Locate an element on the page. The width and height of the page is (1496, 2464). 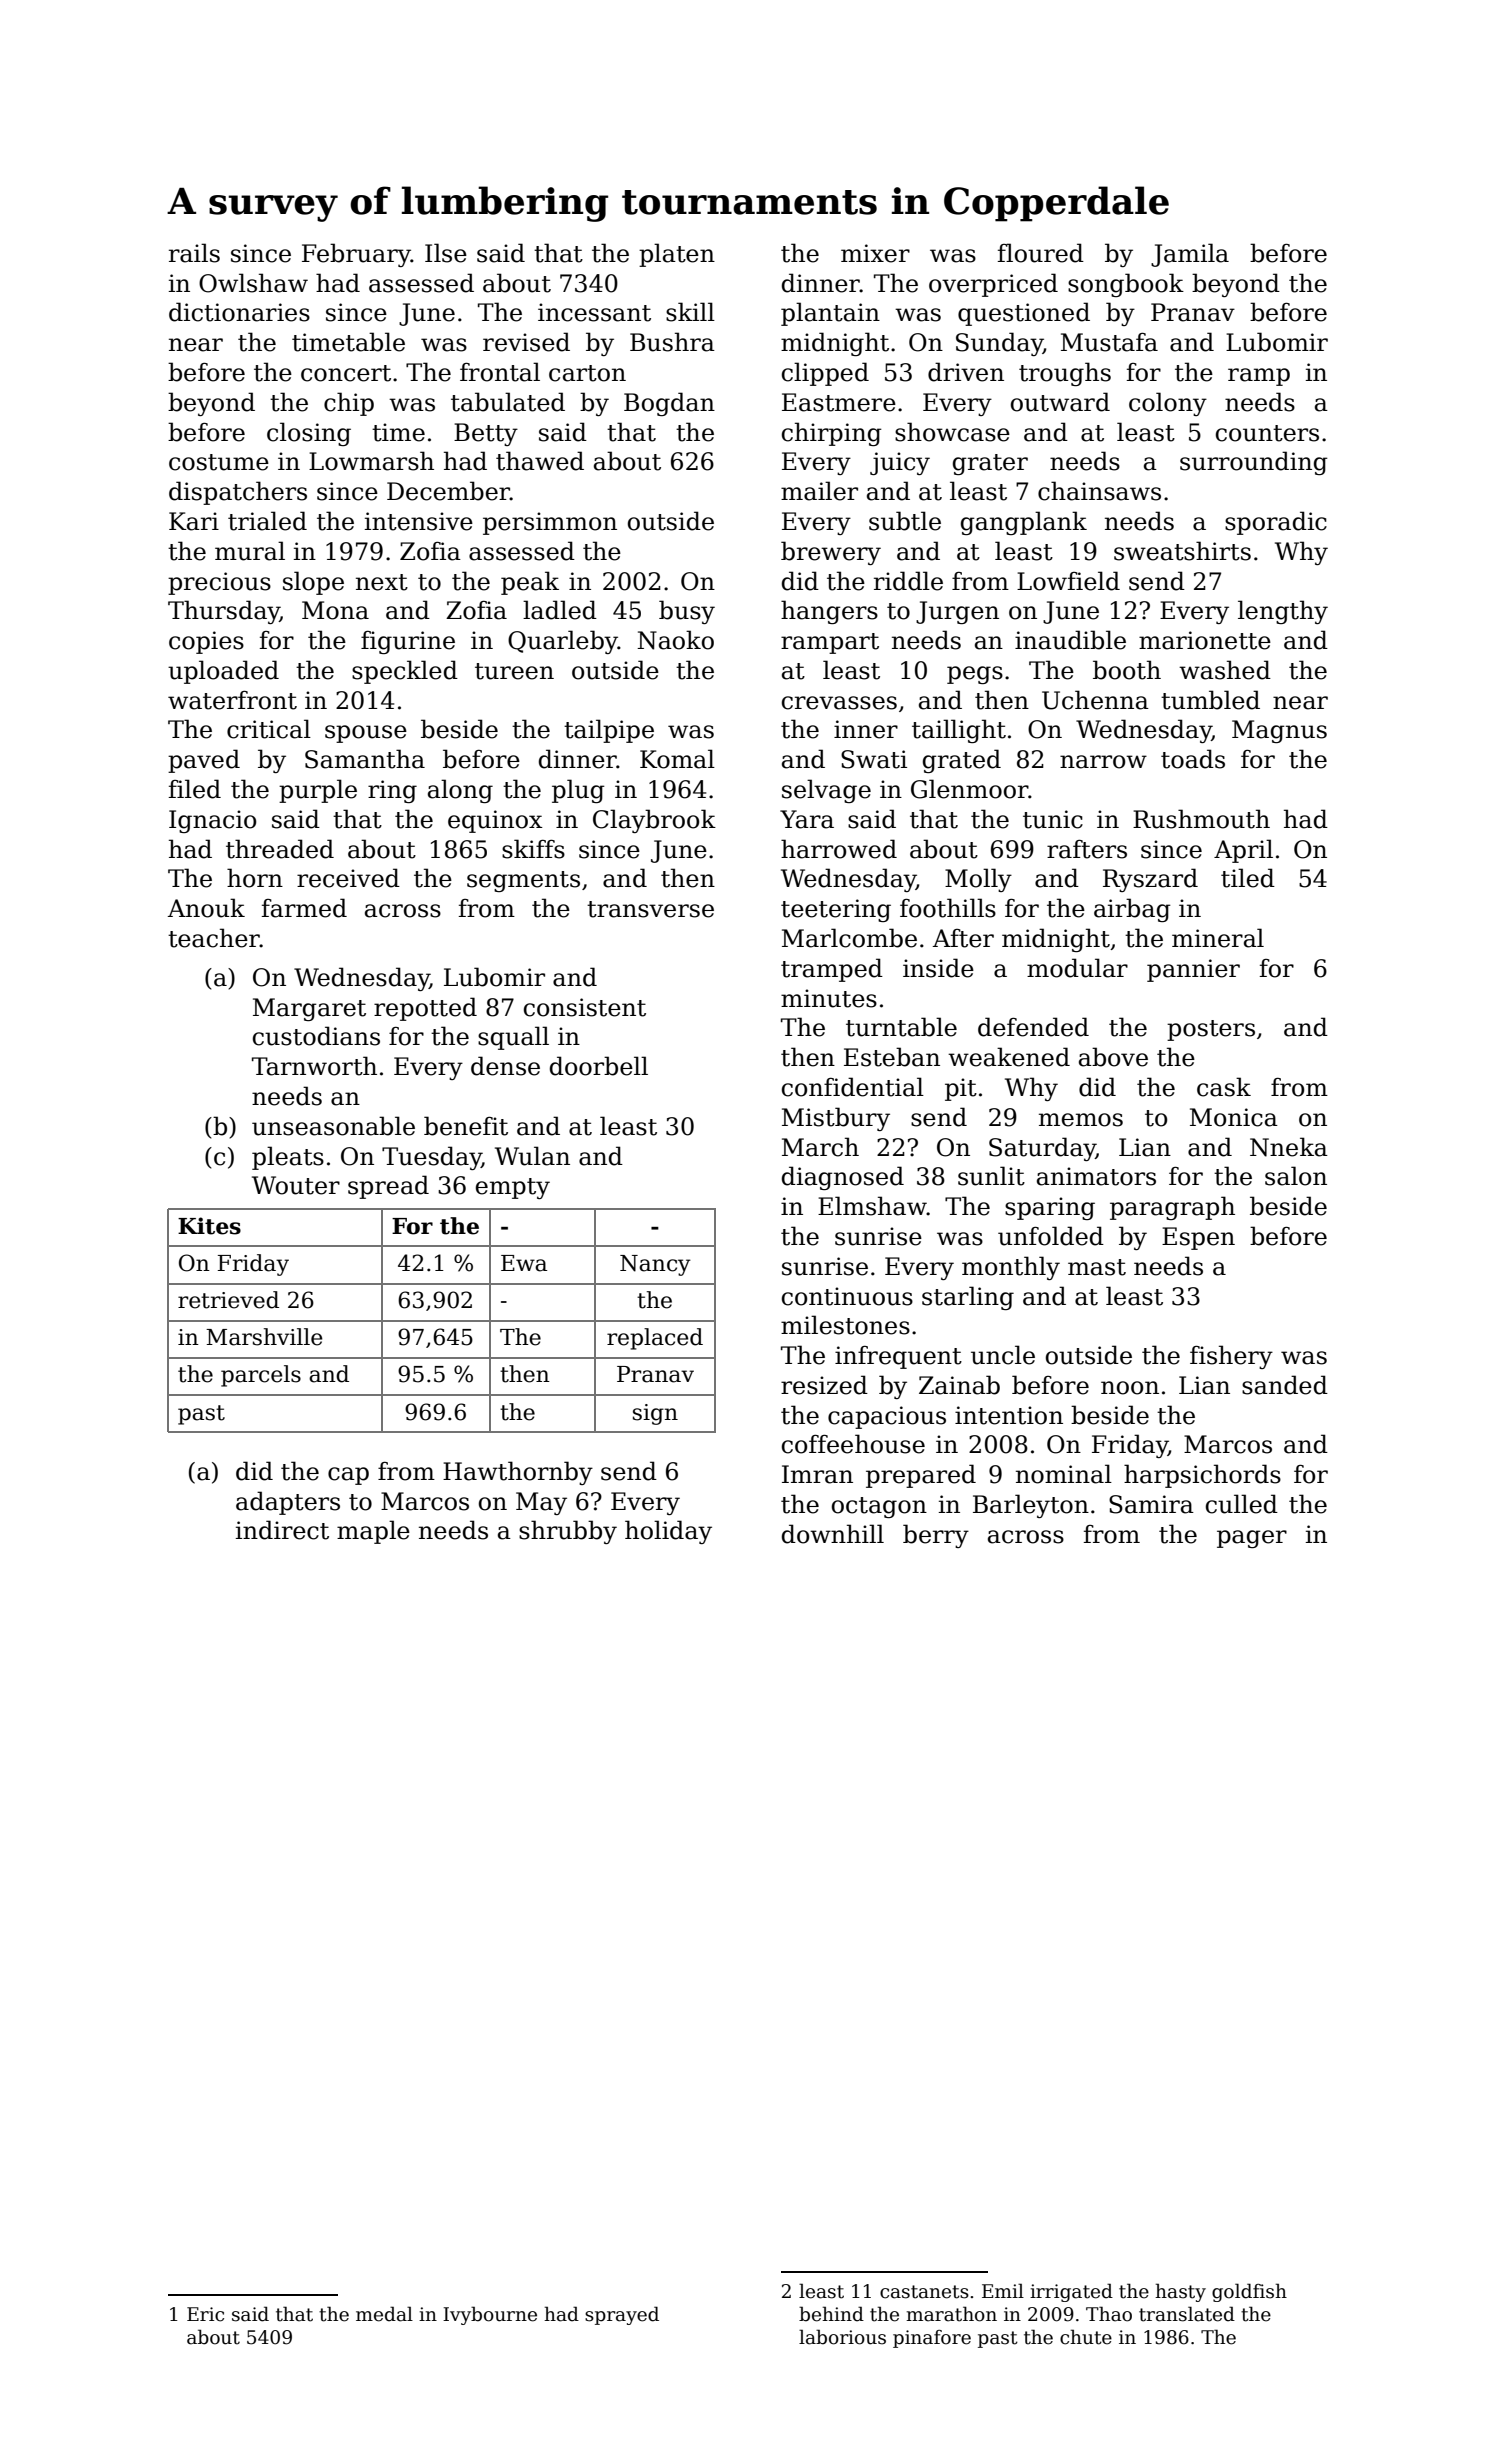
Ilse is located at coordinates (446, 253).
